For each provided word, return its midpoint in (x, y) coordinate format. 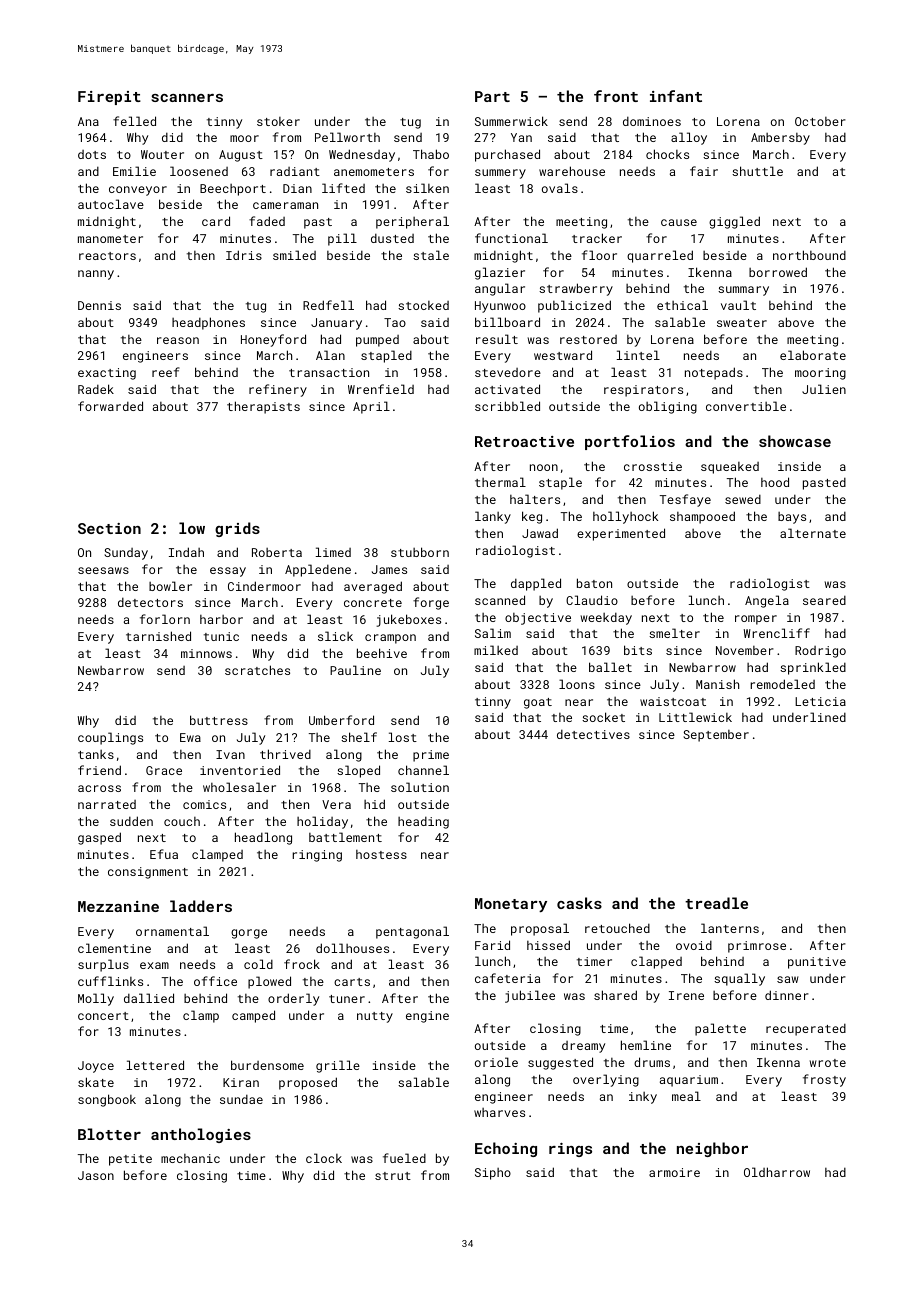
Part (492, 96)
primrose (757, 947)
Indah (186, 552)
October (820, 121)
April (371, 407)
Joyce (96, 1067)
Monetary (511, 905)
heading (423, 823)
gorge (249, 934)
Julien (824, 389)
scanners (187, 98)
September (716, 736)
